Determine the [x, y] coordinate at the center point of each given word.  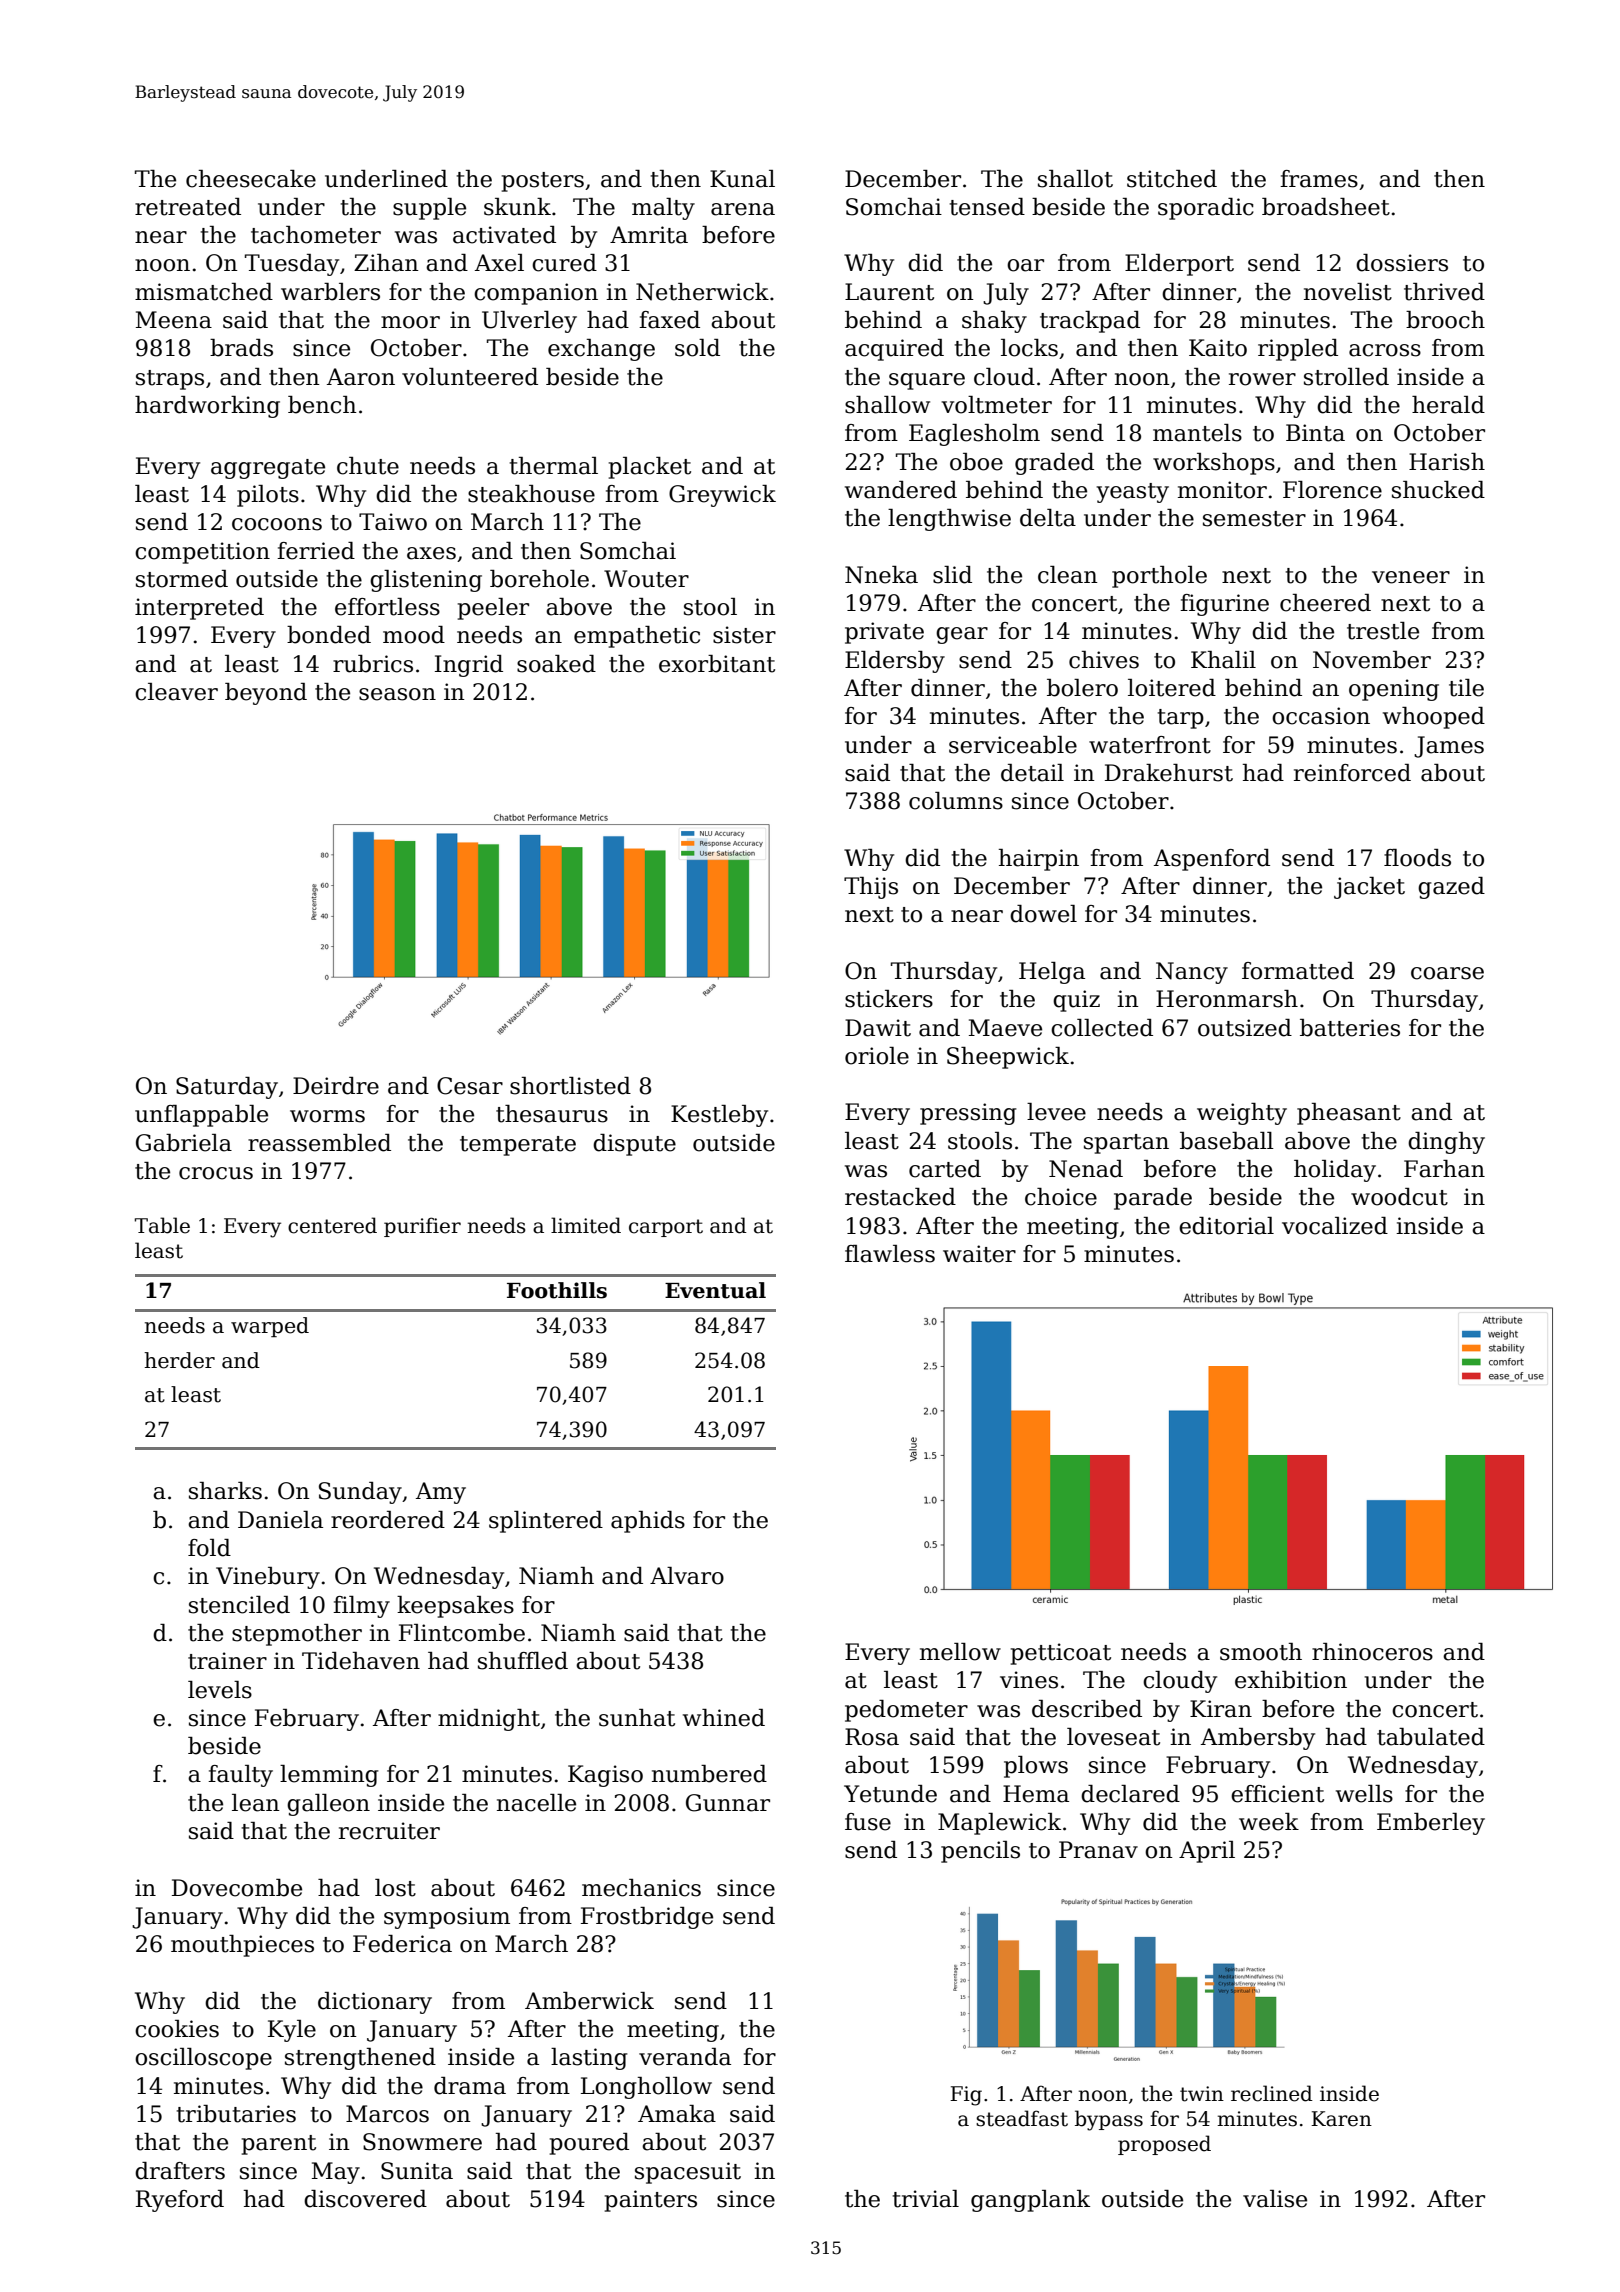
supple [429, 209]
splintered [546, 1522]
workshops [1214, 464]
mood [414, 635]
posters [543, 182]
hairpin [1039, 860]
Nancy [1192, 973]
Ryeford [180, 2201]
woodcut [1399, 1197]
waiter [979, 1254]
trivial [926, 2199]
